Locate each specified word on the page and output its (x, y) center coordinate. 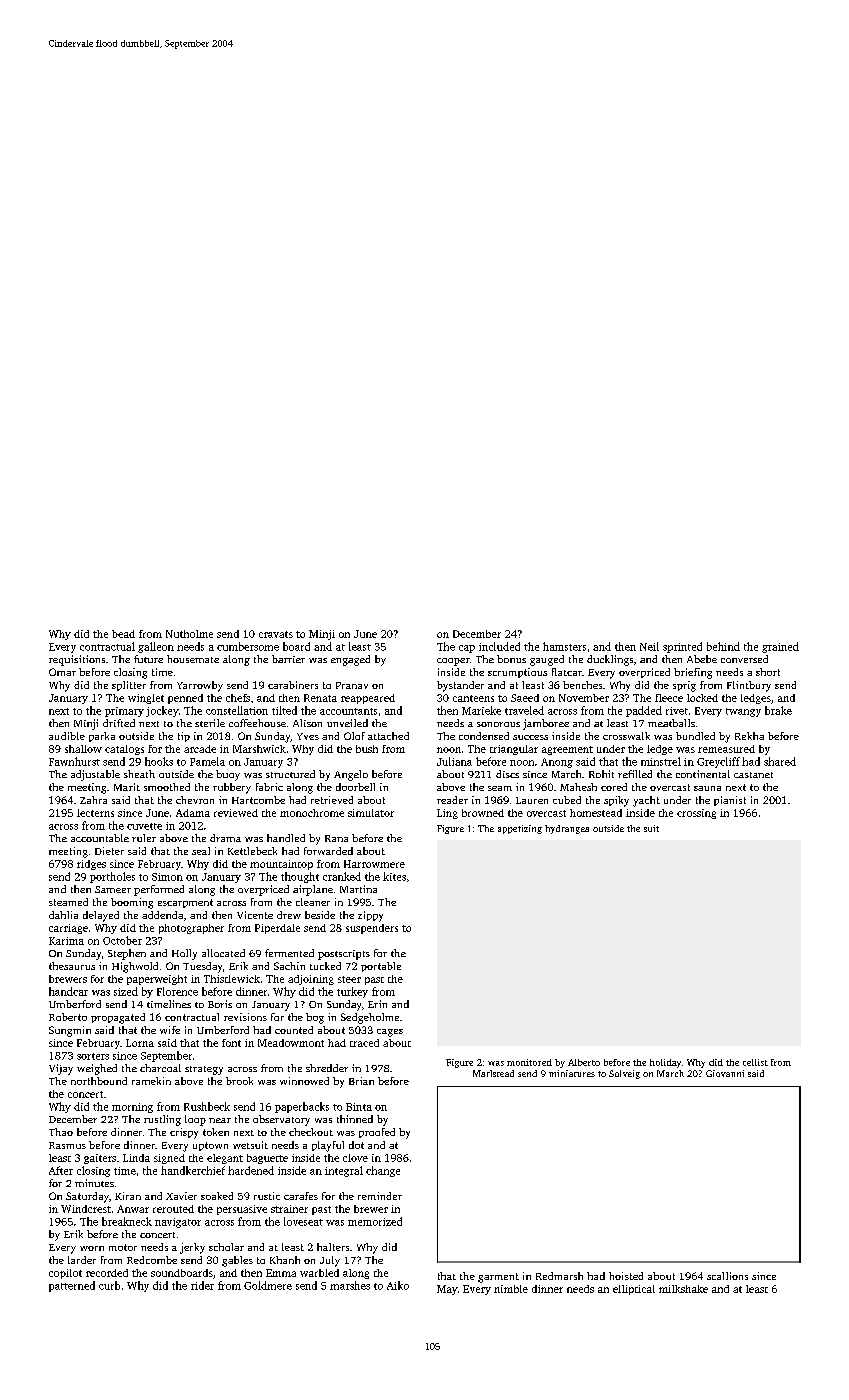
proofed (377, 1133)
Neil (649, 646)
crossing (696, 814)
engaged (350, 660)
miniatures (572, 1073)
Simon (167, 877)
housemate (193, 659)
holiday (665, 1063)
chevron (195, 800)
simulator (371, 813)
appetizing (520, 829)
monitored (529, 1062)
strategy (204, 1070)
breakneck (127, 1221)
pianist (730, 801)
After (61, 1170)
